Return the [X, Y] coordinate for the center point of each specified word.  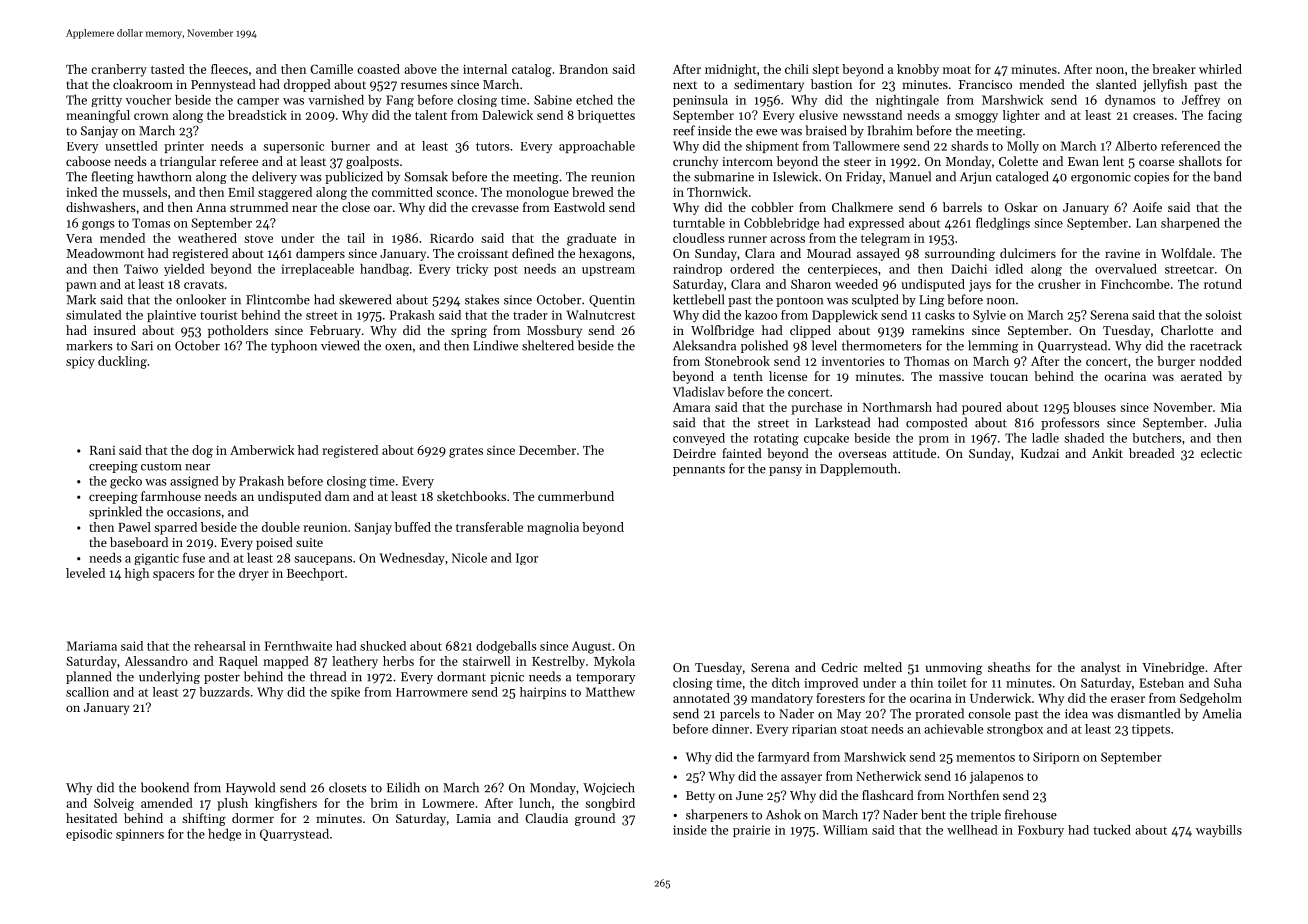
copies [1151, 178]
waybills [1219, 831]
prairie [751, 831]
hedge [224, 835]
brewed [593, 192]
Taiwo [141, 269]
